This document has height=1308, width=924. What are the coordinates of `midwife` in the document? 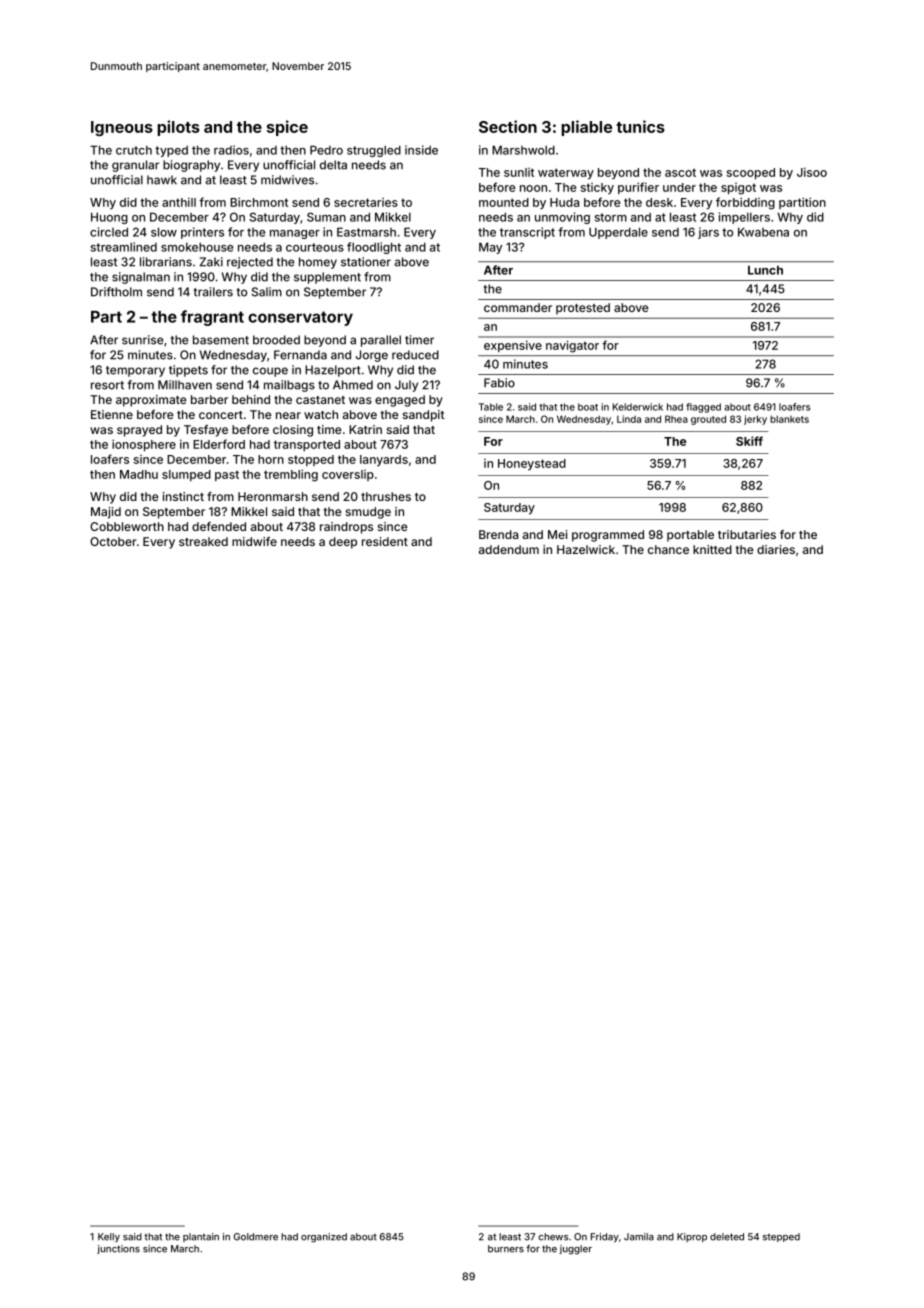 It's located at (254, 541).
